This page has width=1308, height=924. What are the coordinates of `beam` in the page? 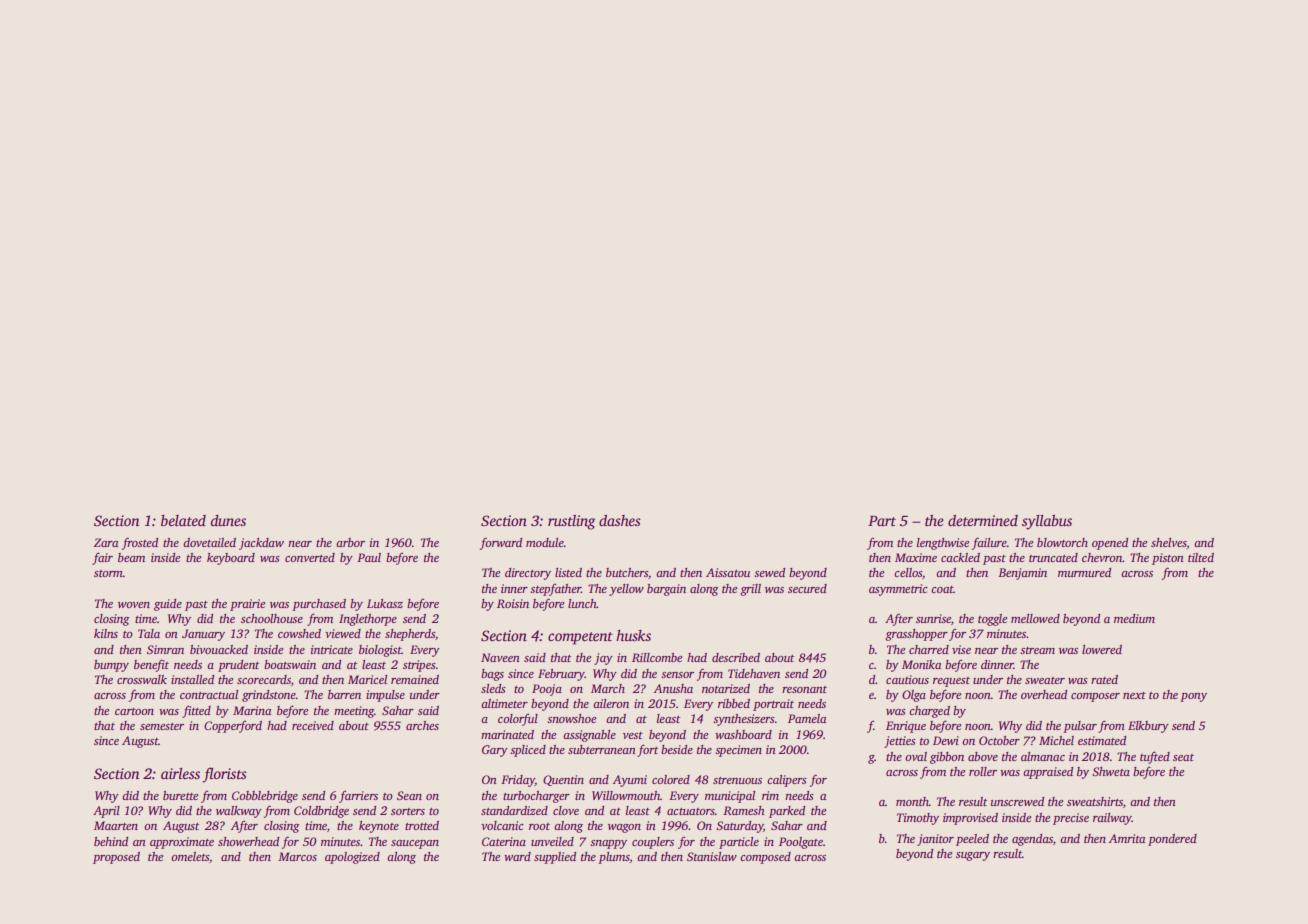 It's located at (131, 557).
